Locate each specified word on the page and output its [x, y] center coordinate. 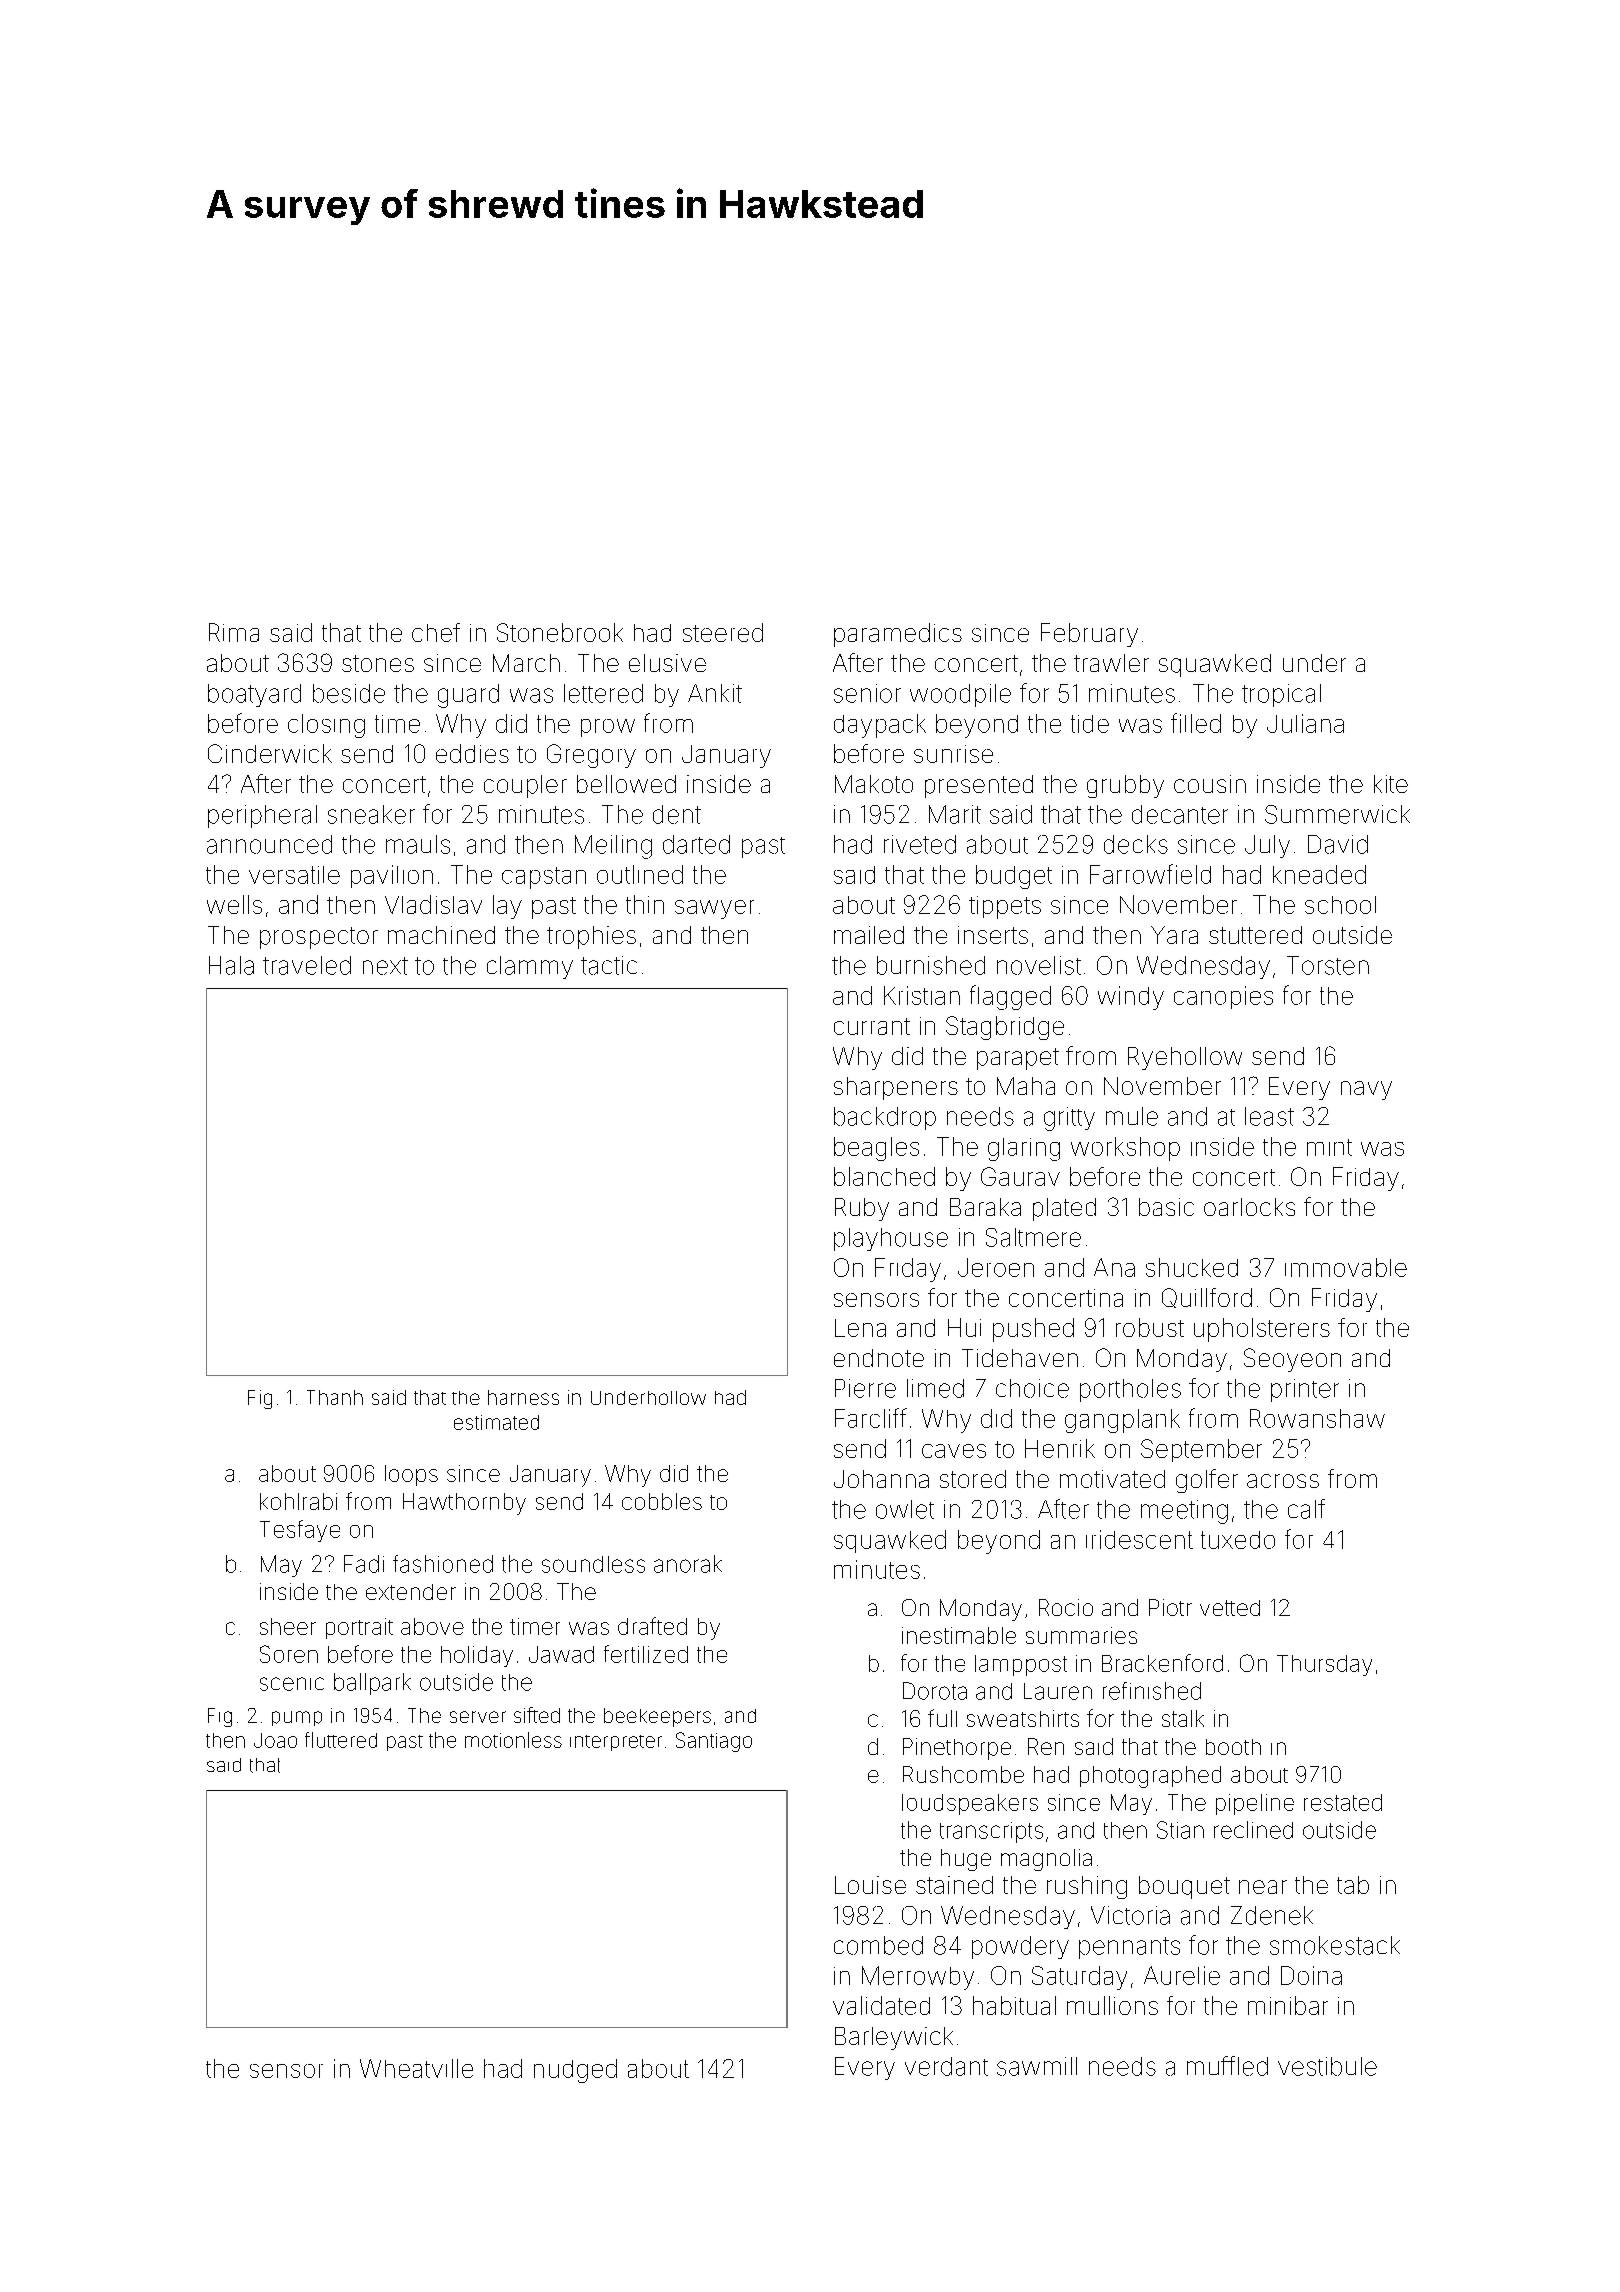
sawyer [714, 909]
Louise [870, 1885]
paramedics [898, 635]
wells [234, 904]
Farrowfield [1150, 874]
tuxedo [1238, 1540]
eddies [472, 753]
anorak [688, 1564]
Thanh [335, 1397]
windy [1131, 998]
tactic [609, 965]
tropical [1281, 695]
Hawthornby [464, 1504]
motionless [513, 1740]
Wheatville [416, 2068]
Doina [1311, 1975]
